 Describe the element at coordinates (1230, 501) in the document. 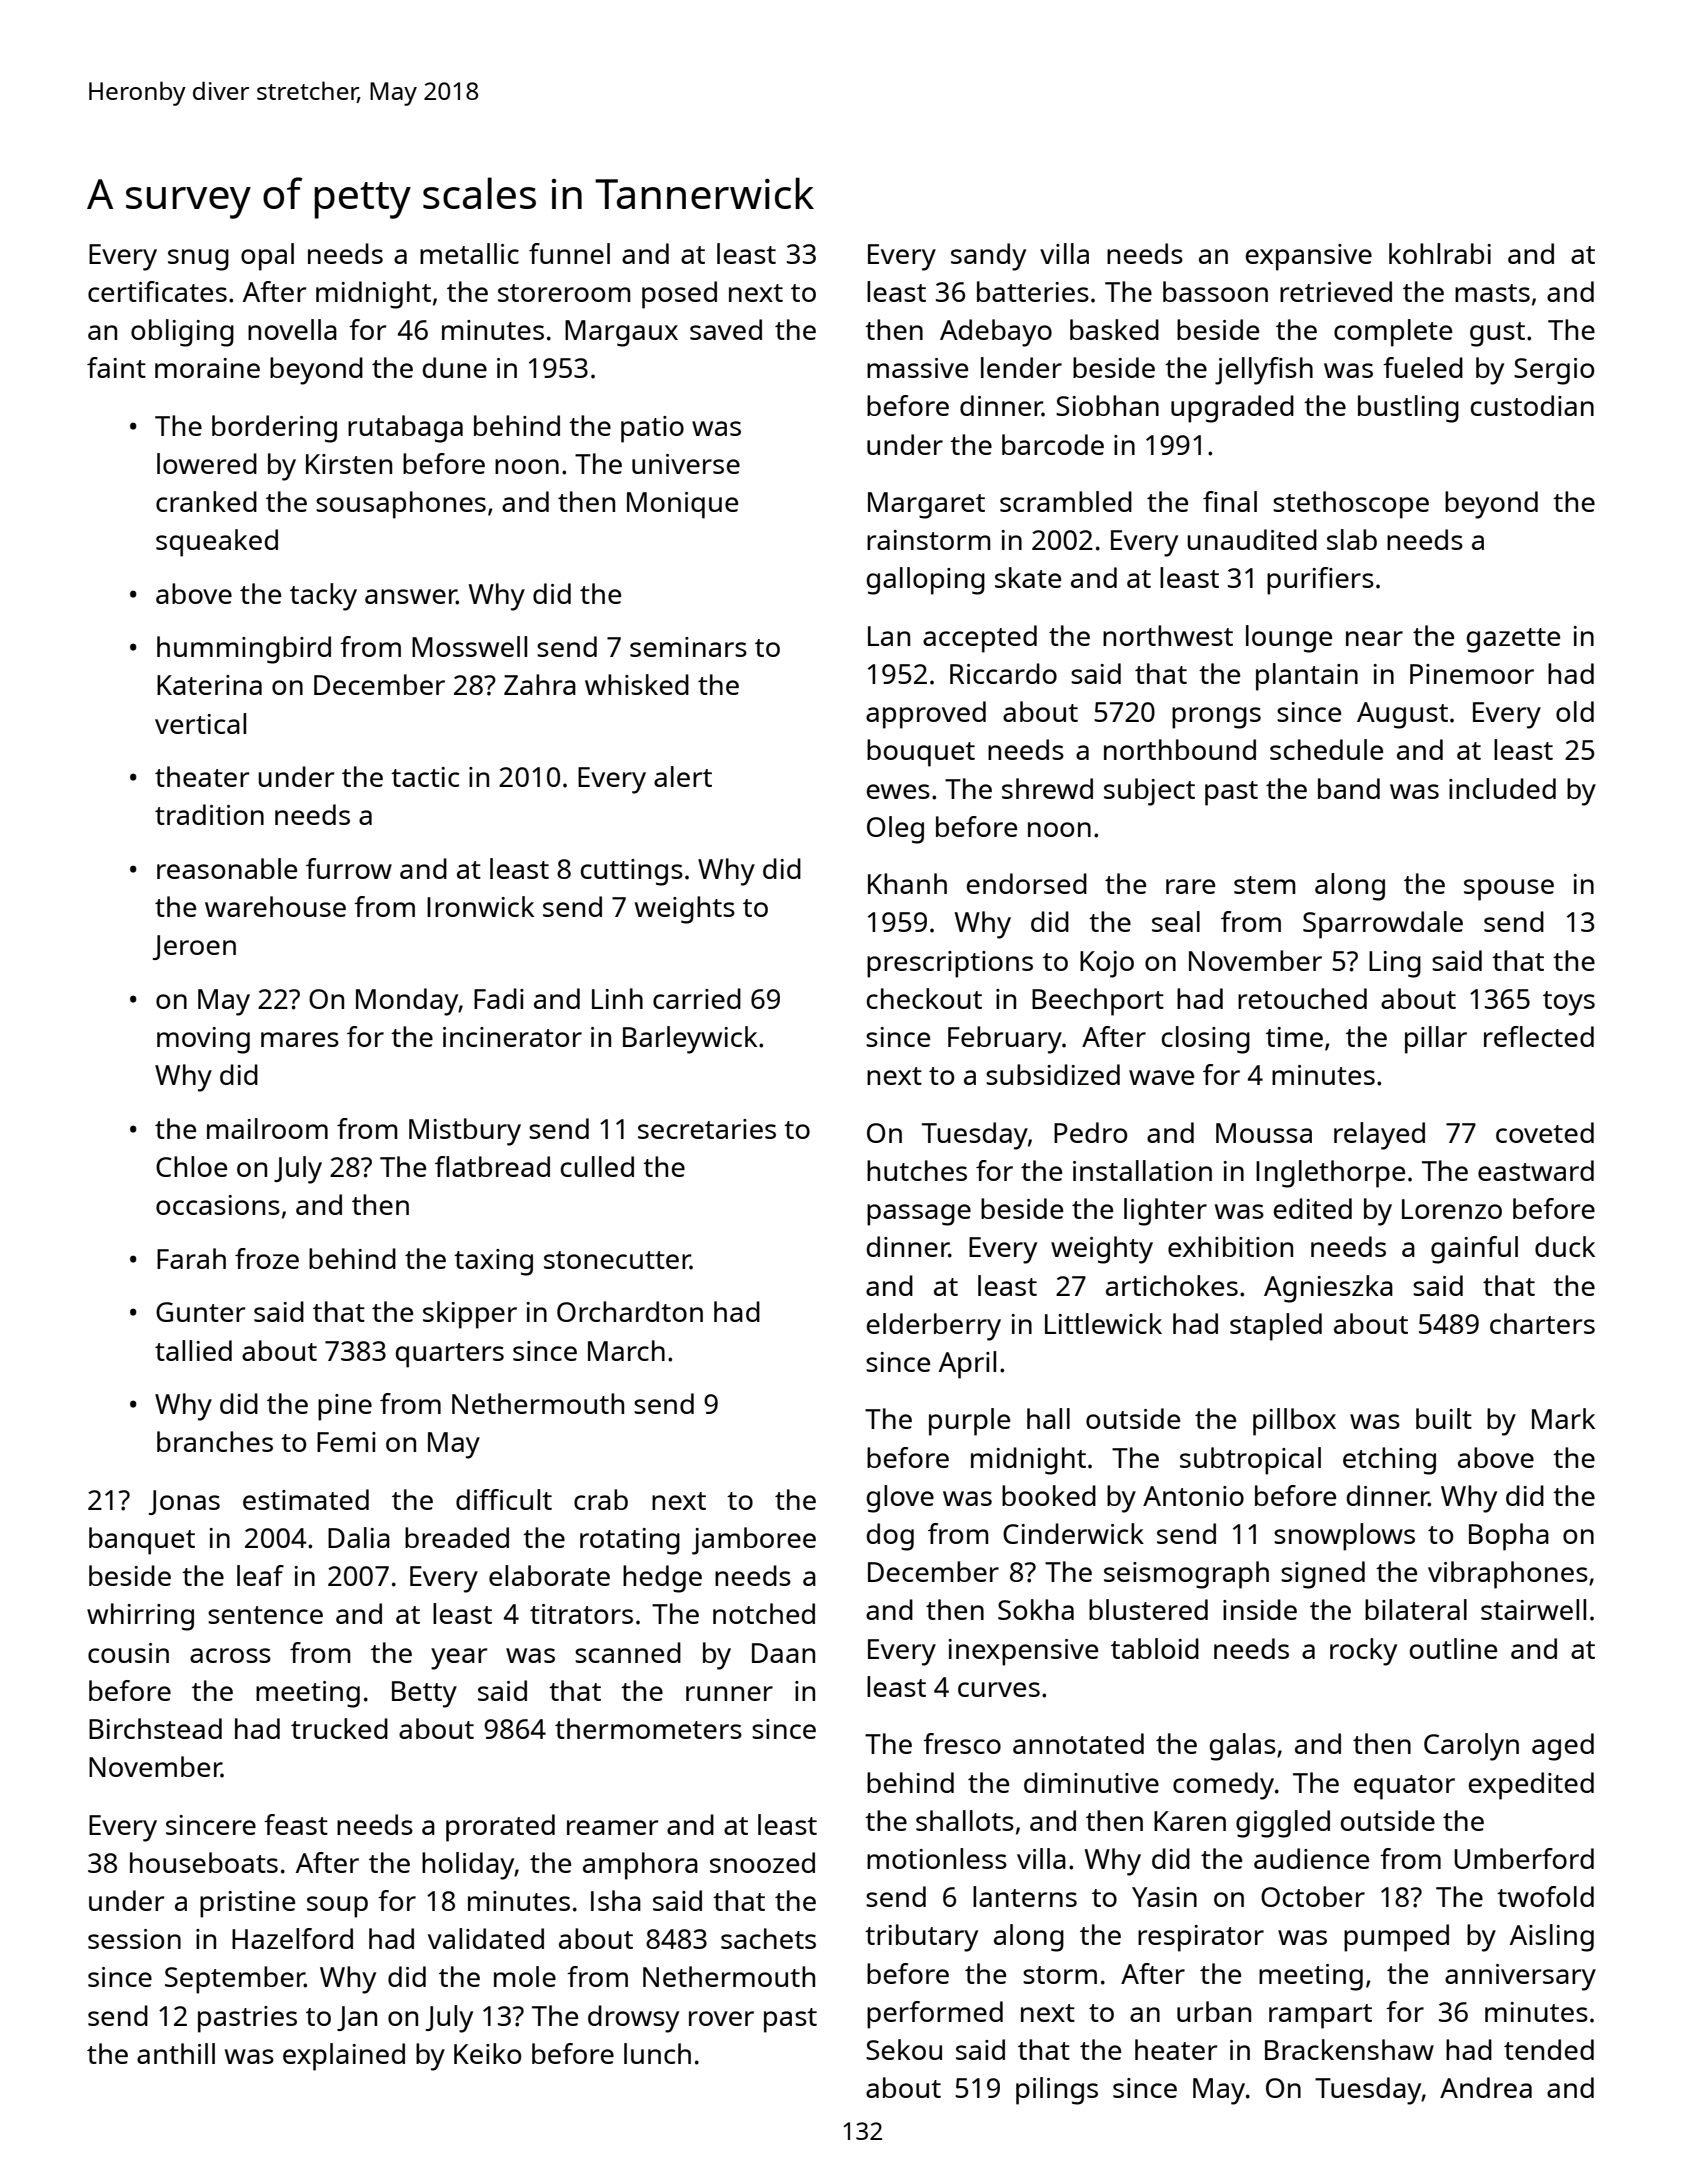

I see `final` at that location.
